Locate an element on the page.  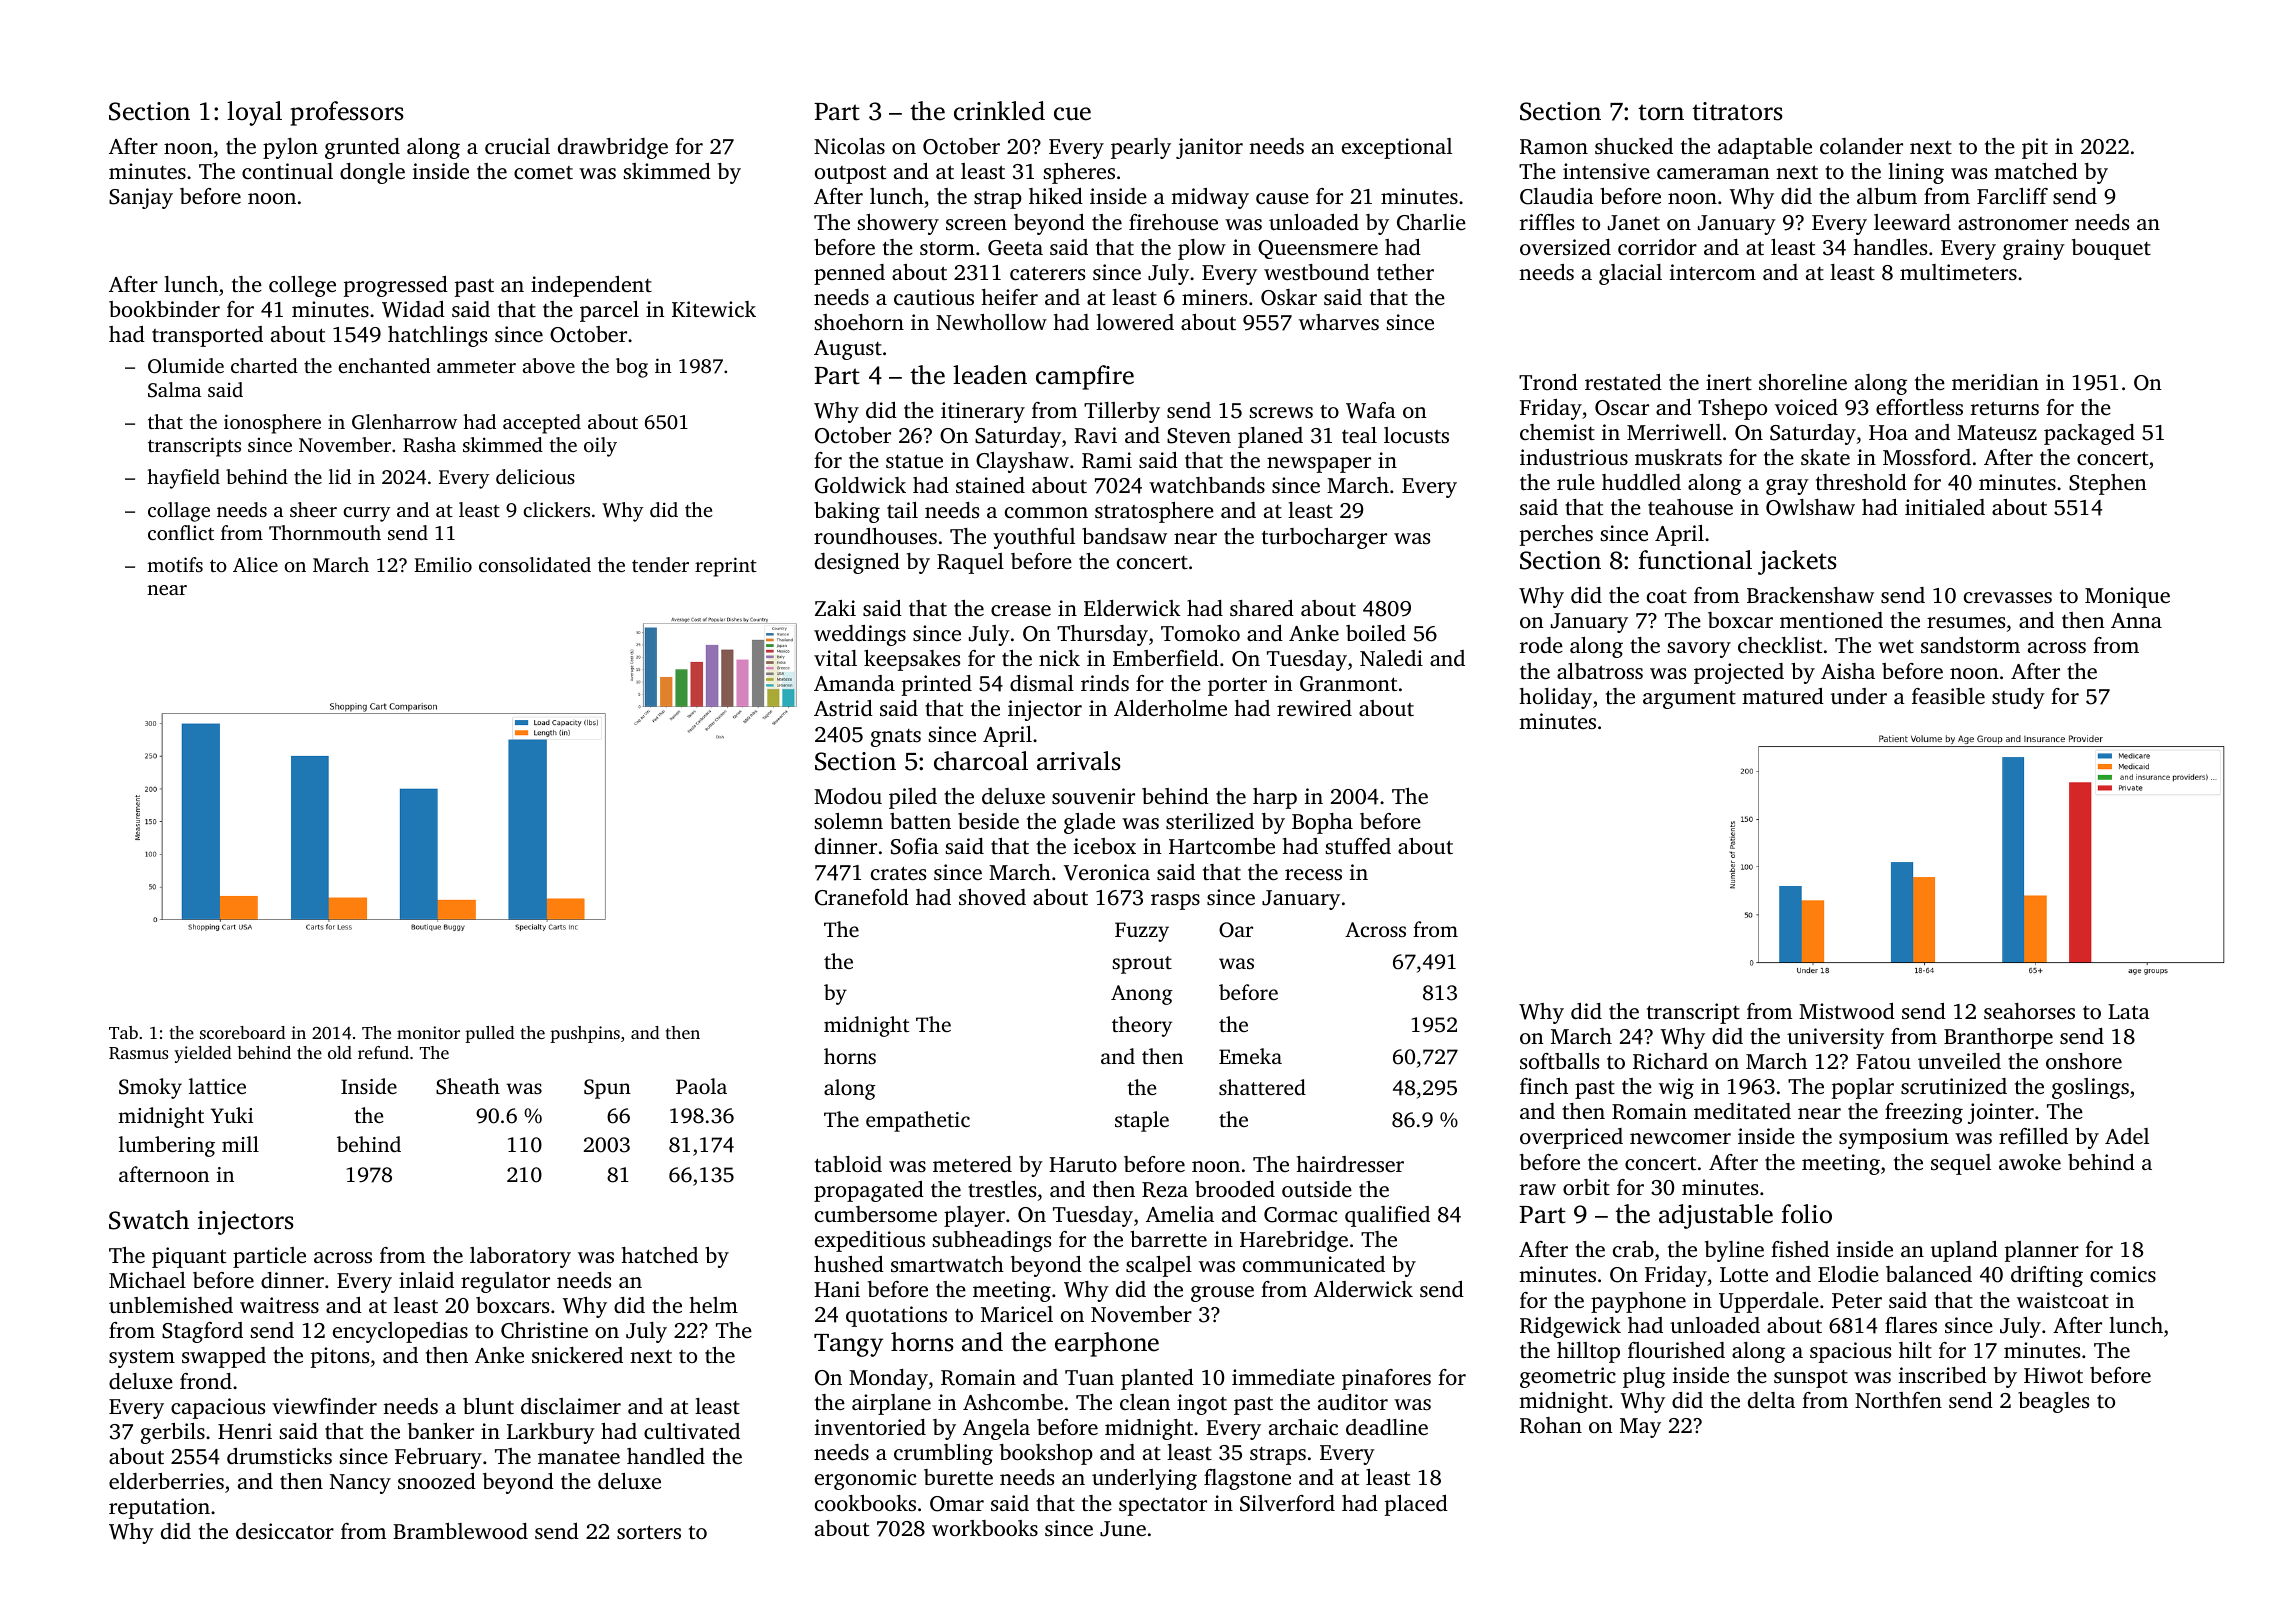
motifs is located at coordinates (175, 564).
